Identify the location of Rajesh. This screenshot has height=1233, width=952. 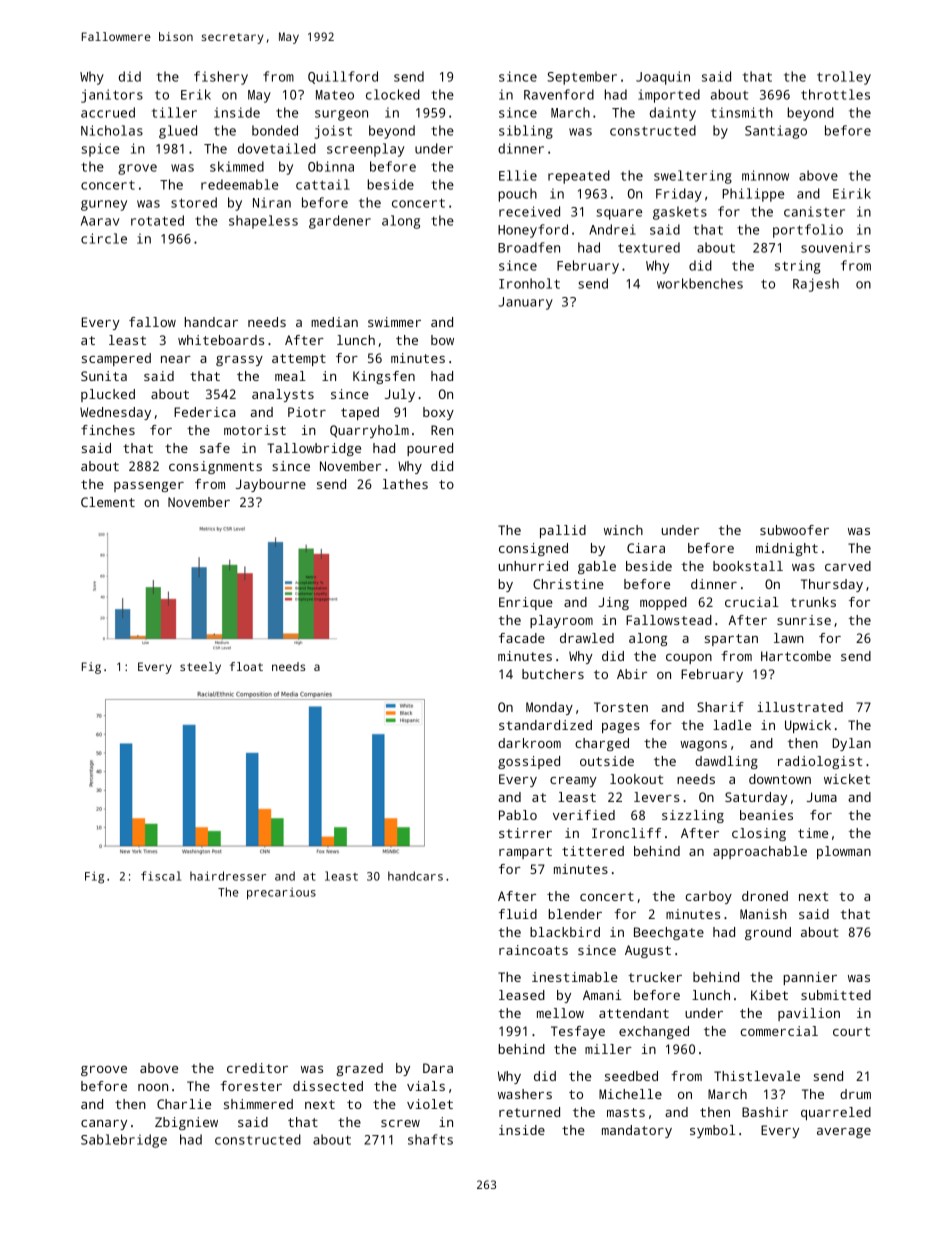
(816, 285).
